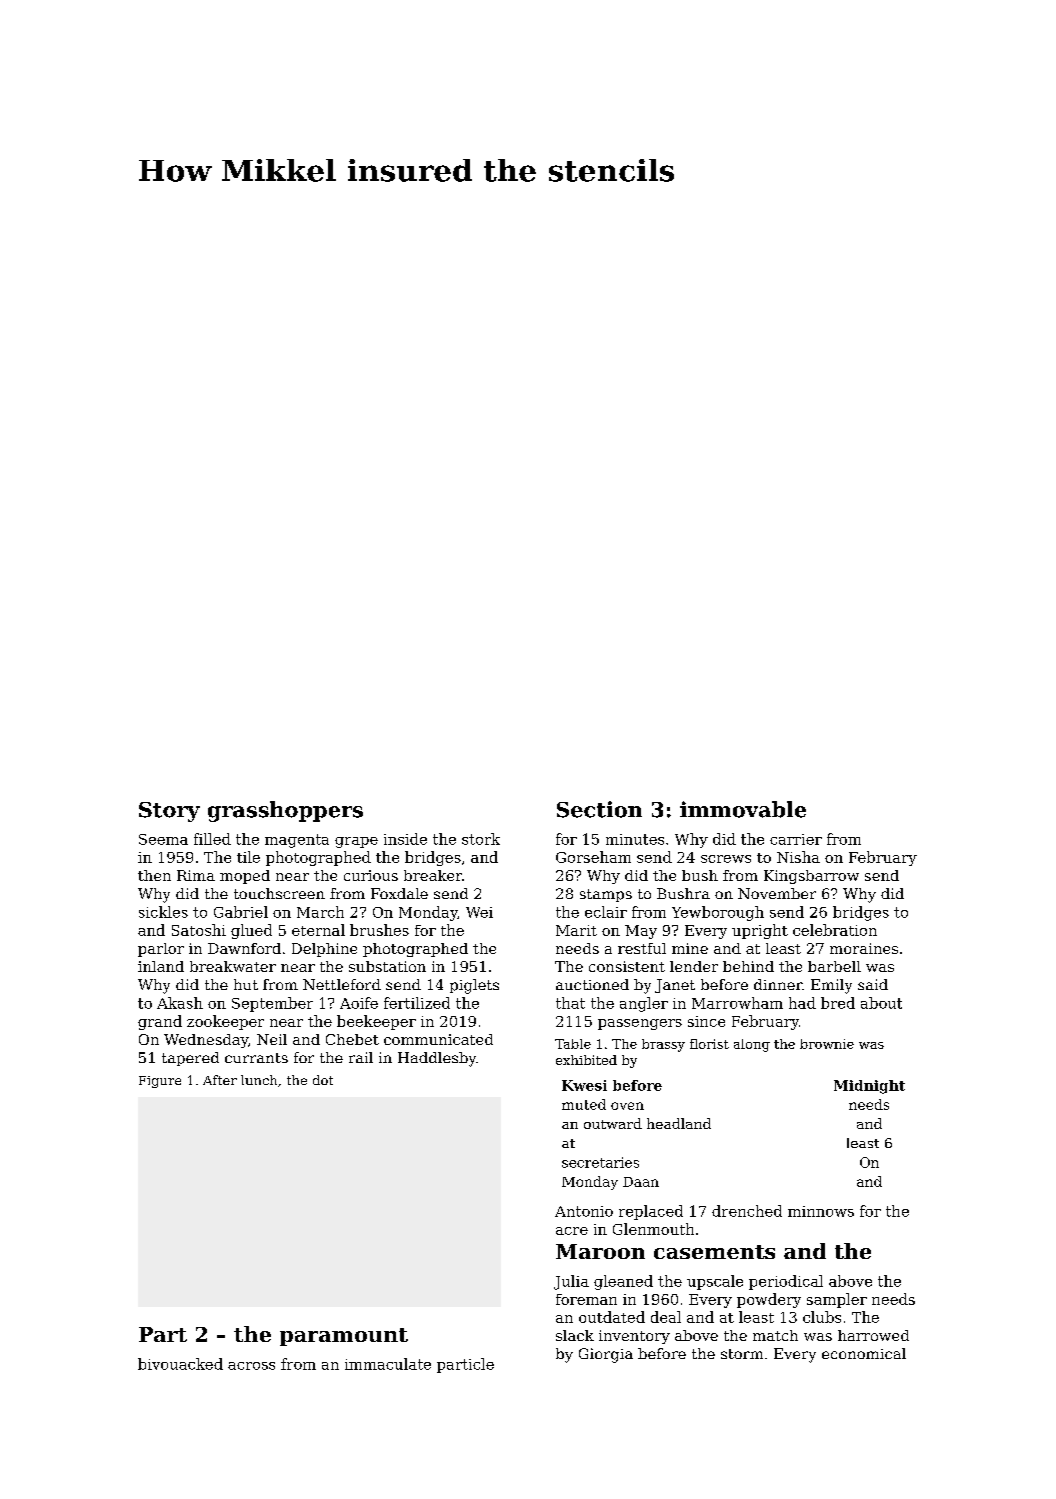 This page has width=1056, height=1499. I want to click on paramount, so click(344, 1337).
